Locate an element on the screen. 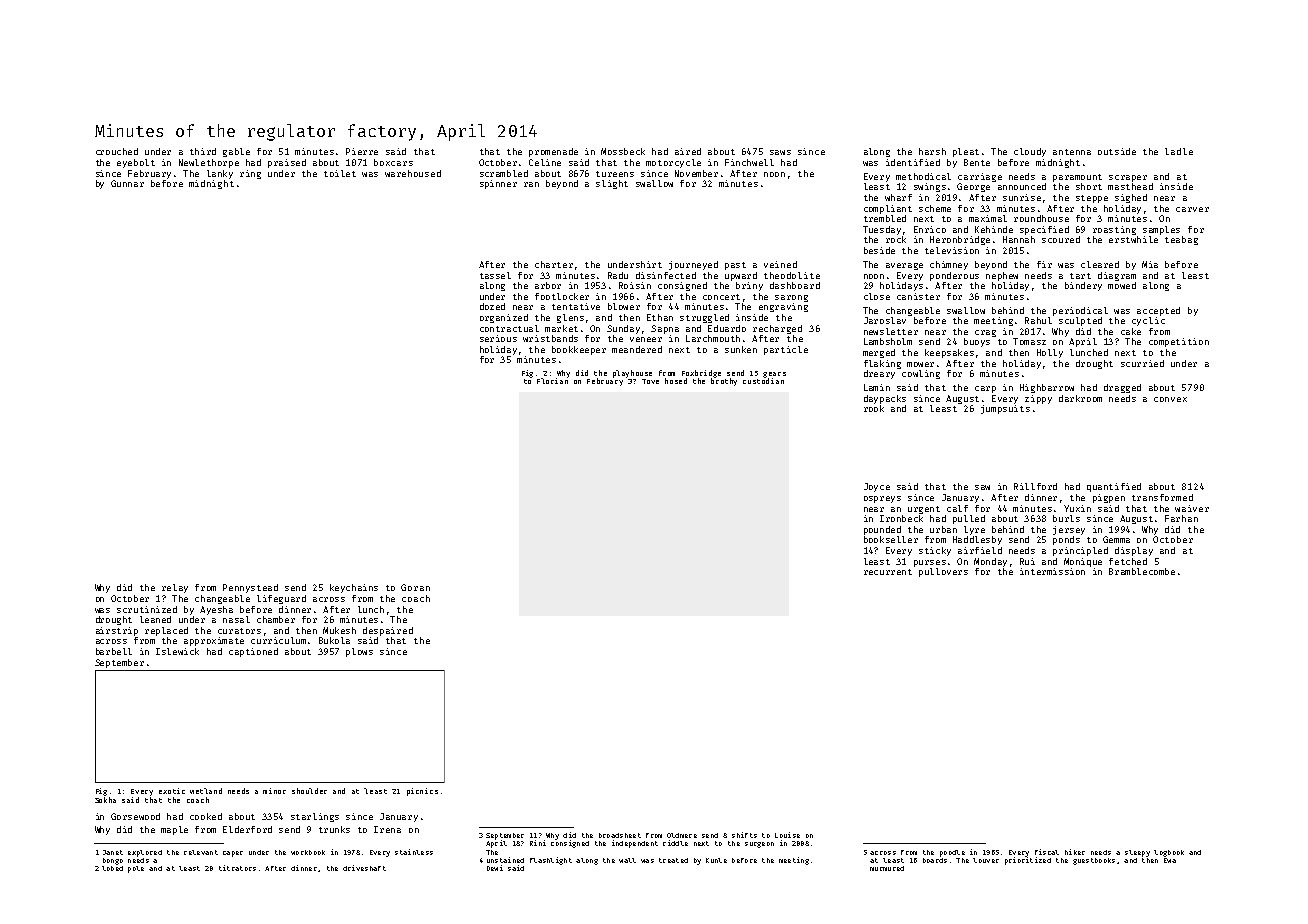 The height and width of the screenshot is (924, 1308). Florian is located at coordinates (552, 381).
